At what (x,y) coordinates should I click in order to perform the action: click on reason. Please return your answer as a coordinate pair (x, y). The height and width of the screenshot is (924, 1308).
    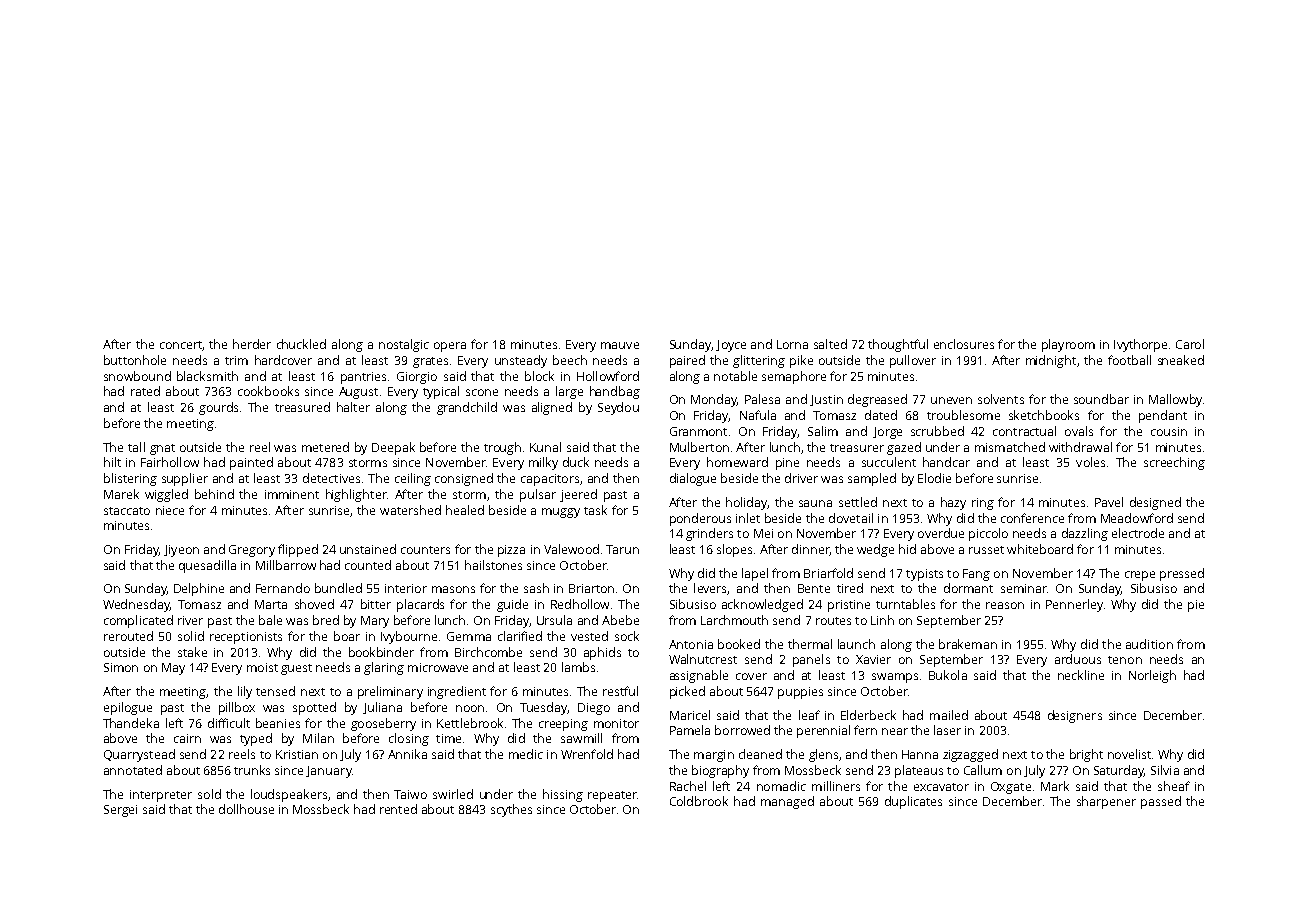
    Looking at the image, I should click on (1005, 605).
